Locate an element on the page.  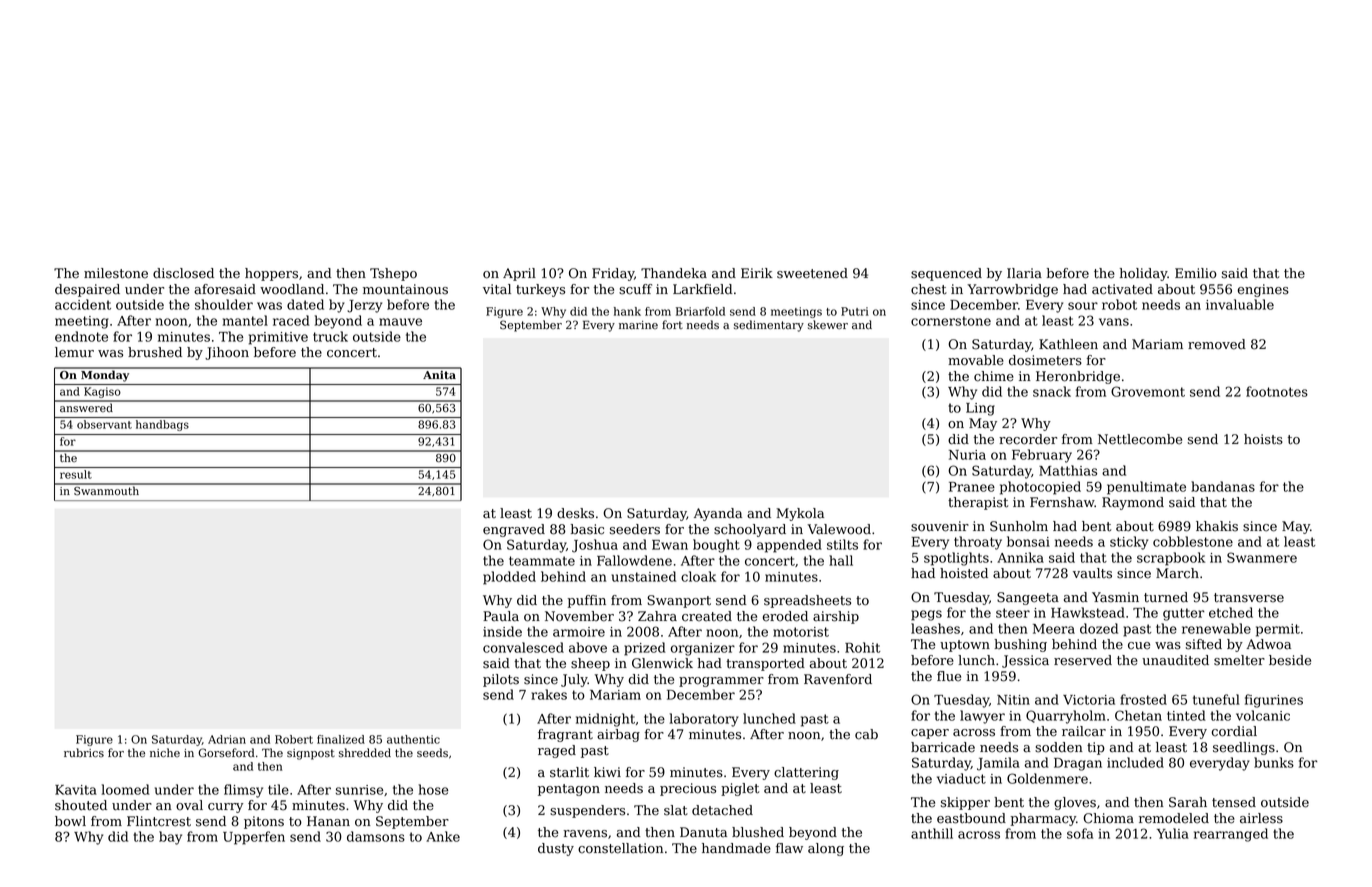
above is located at coordinates (588, 647).
